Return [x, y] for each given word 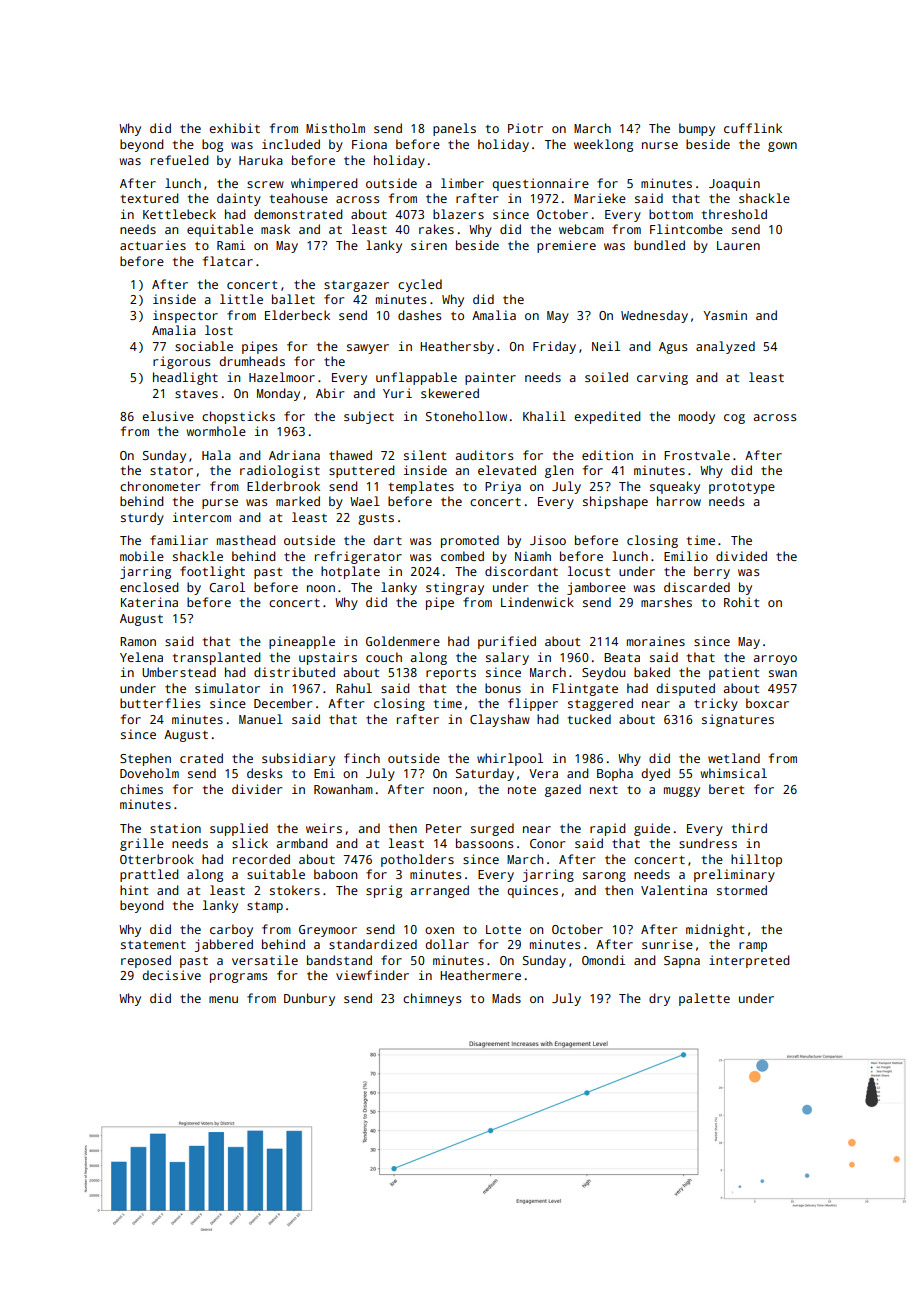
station [175, 828]
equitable [220, 230]
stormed [742, 890]
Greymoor [328, 931]
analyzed [725, 347]
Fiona [369, 144]
